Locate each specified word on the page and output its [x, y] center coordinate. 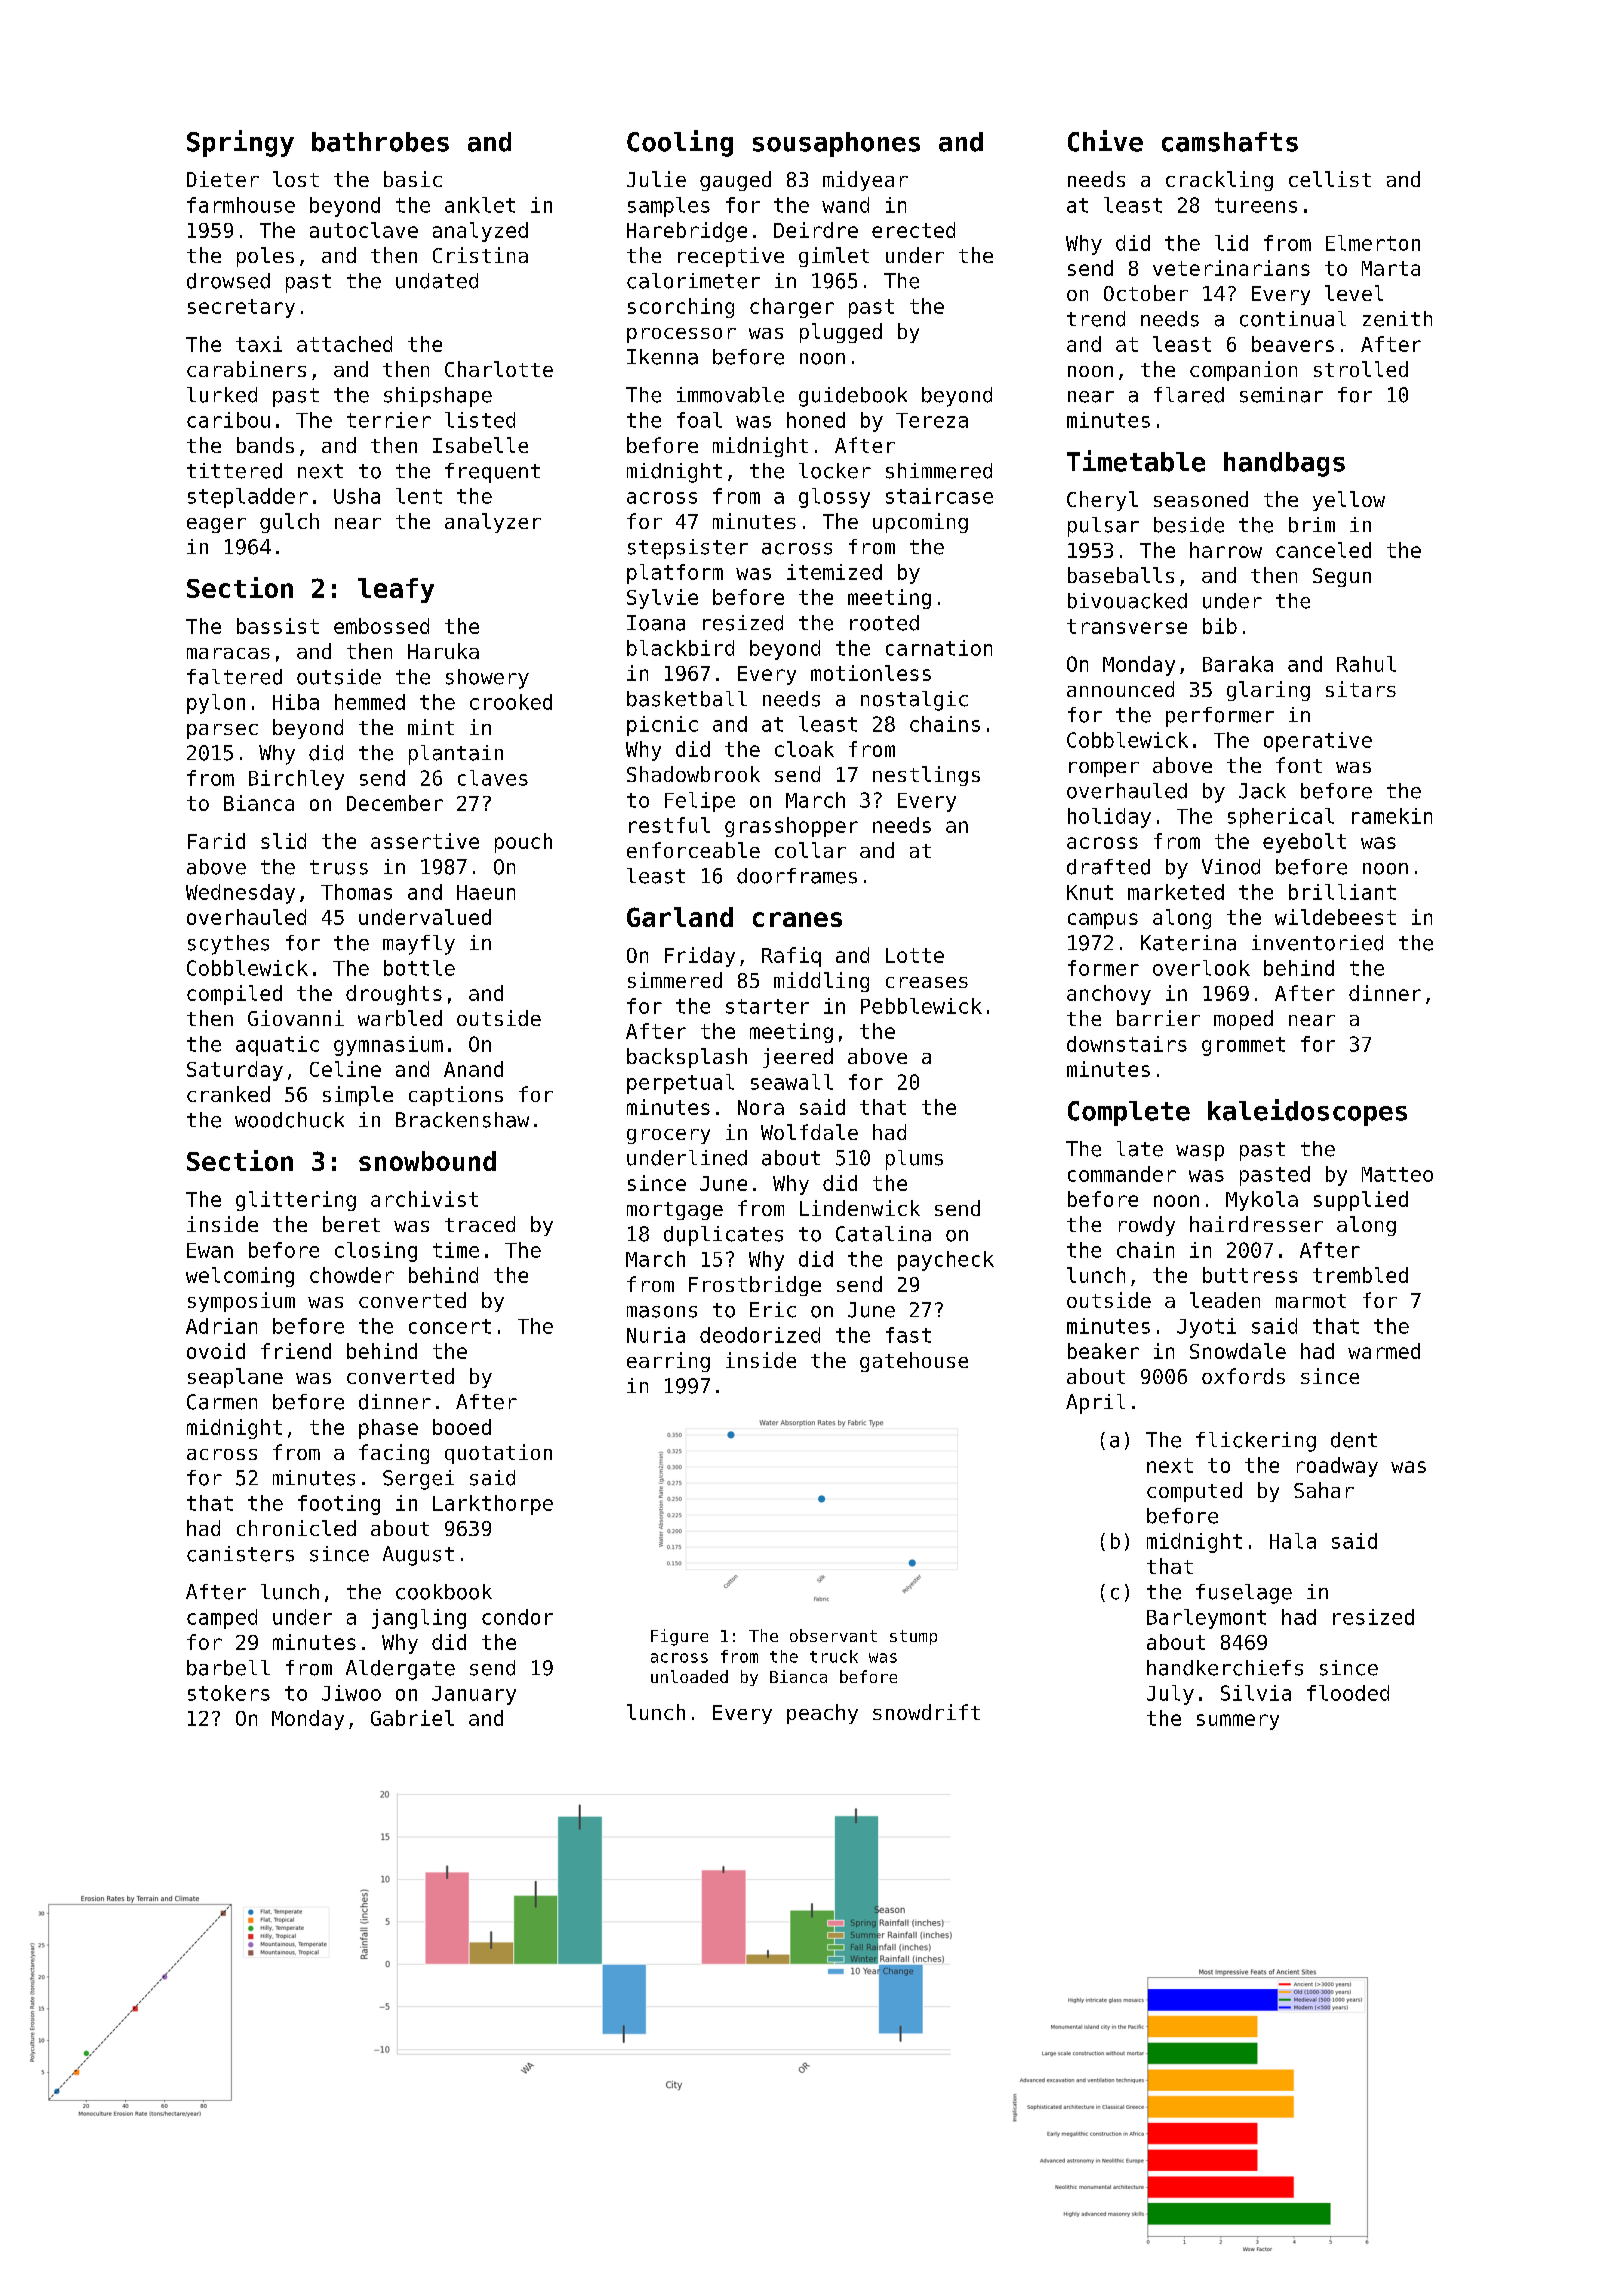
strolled [1361, 369]
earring [668, 1362]
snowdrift [926, 1712]
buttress [1250, 1275]
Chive [1105, 141]
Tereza [932, 420]
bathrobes [380, 142]
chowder [352, 1275]
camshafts [1230, 142]
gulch [289, 523]
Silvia [1256, 1693]
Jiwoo [351, 1693]
